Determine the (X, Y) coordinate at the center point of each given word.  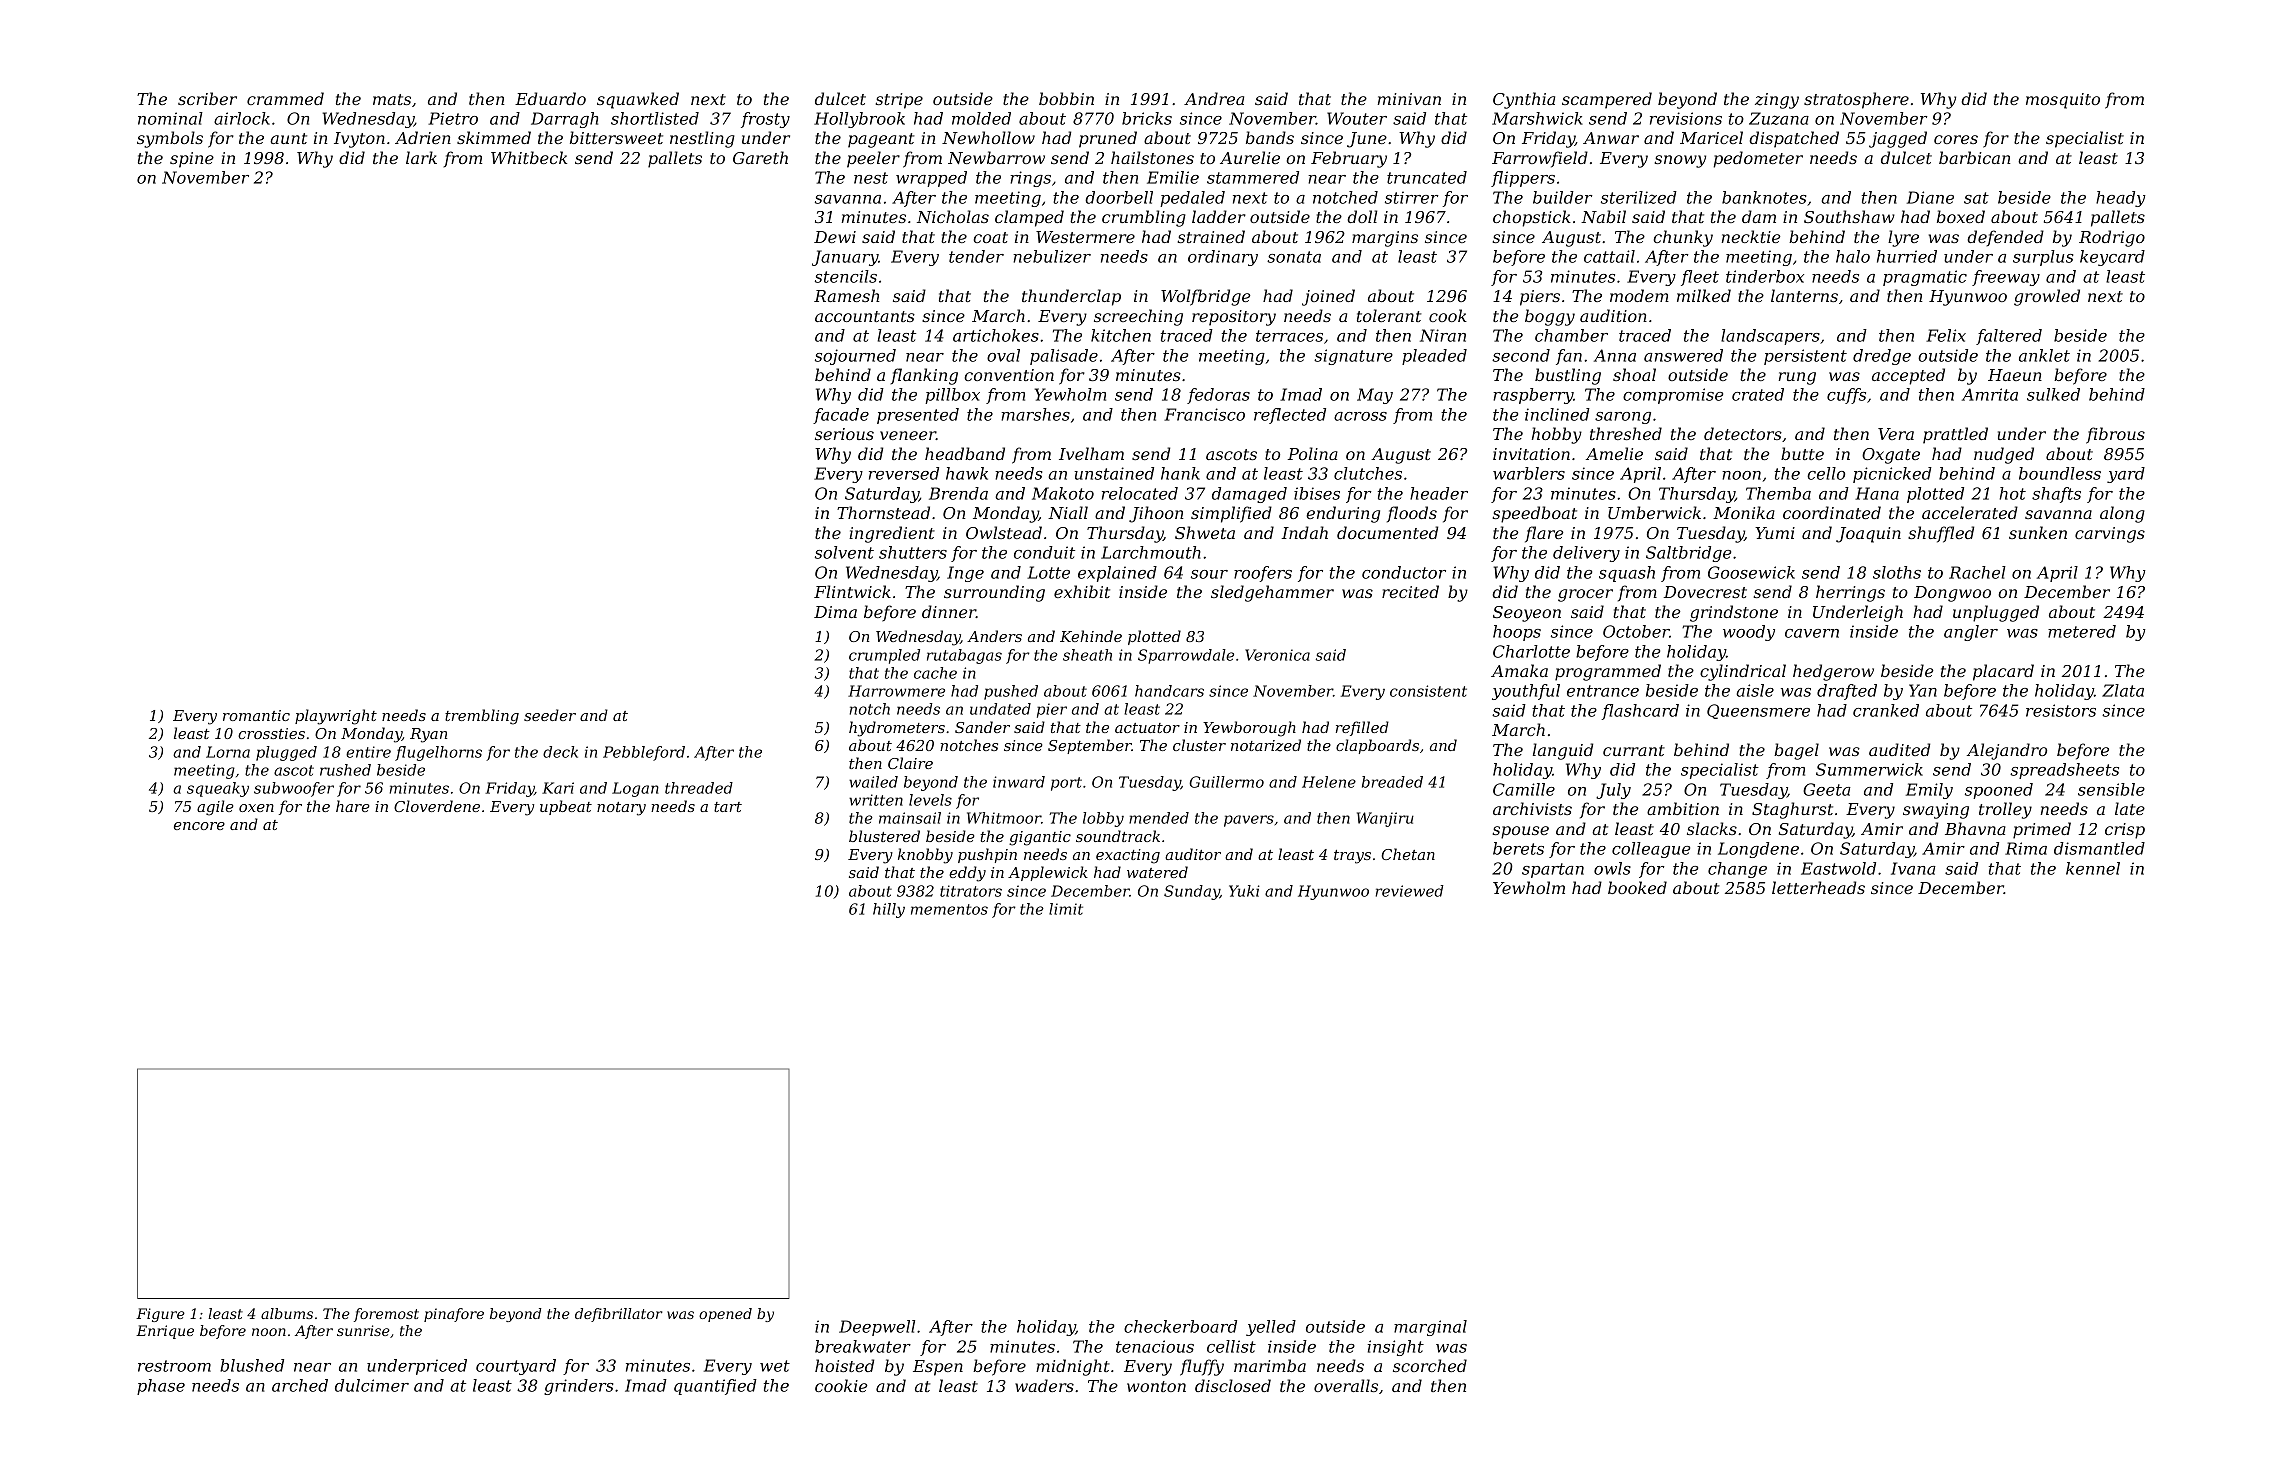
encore (199, 826)
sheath (1087, 655)
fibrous (2115, 435)
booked (1637, 887)
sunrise (363, 1330)
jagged (1898, 139)
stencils (846, 276)
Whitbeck (529, 157)
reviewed (1409, 891)
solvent (844, 552)
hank (1180, 473)
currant (1634, 750)
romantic (256, 715)
